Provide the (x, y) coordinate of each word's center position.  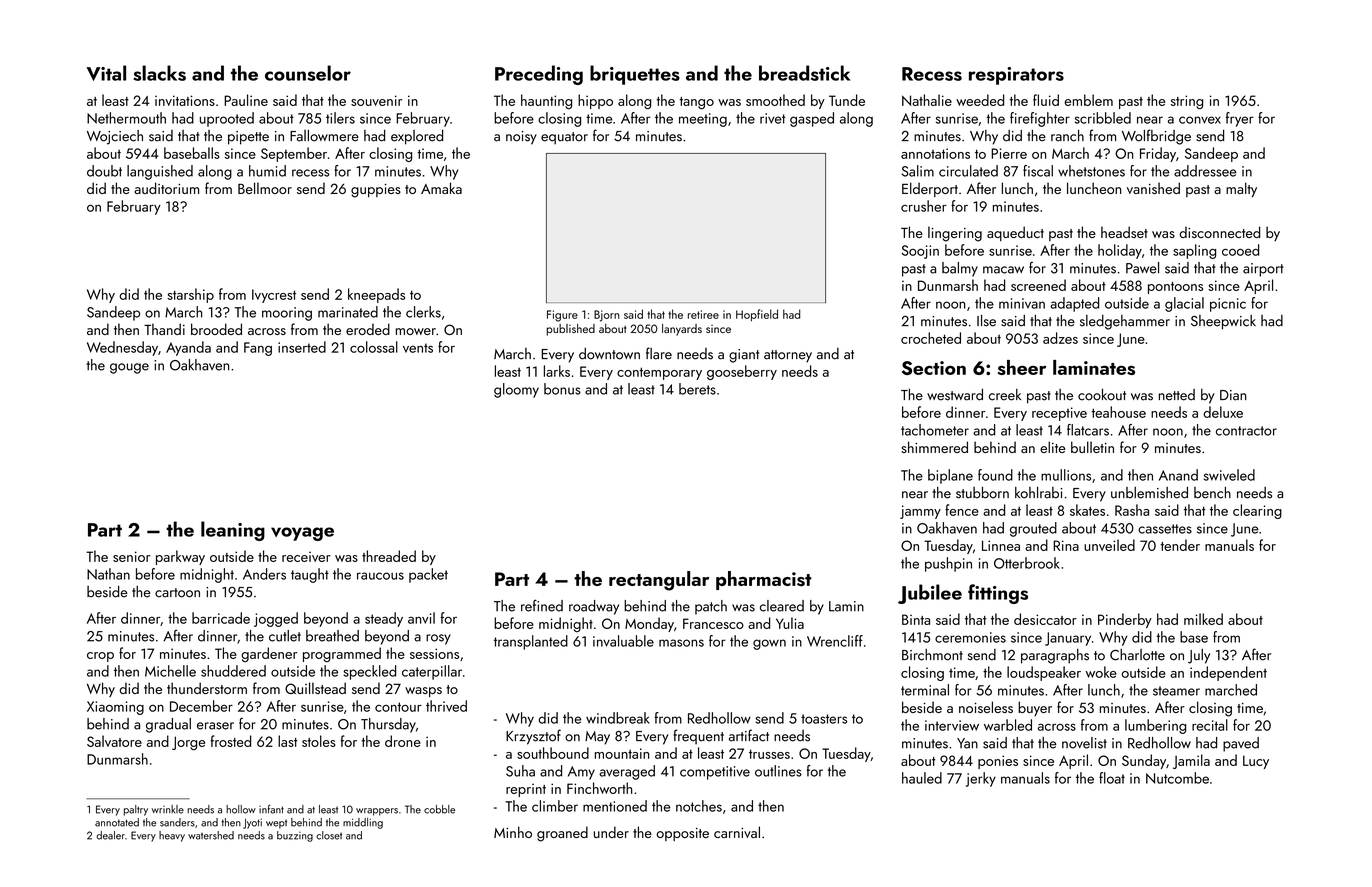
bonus (562, 389)
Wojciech (115, 137)
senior (131, 556)
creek (1005, 395)
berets (697, 389)
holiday (1120, 251)
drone (403, 741)
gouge (129, 368)
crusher (924, 206)
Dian (1233, 395)
